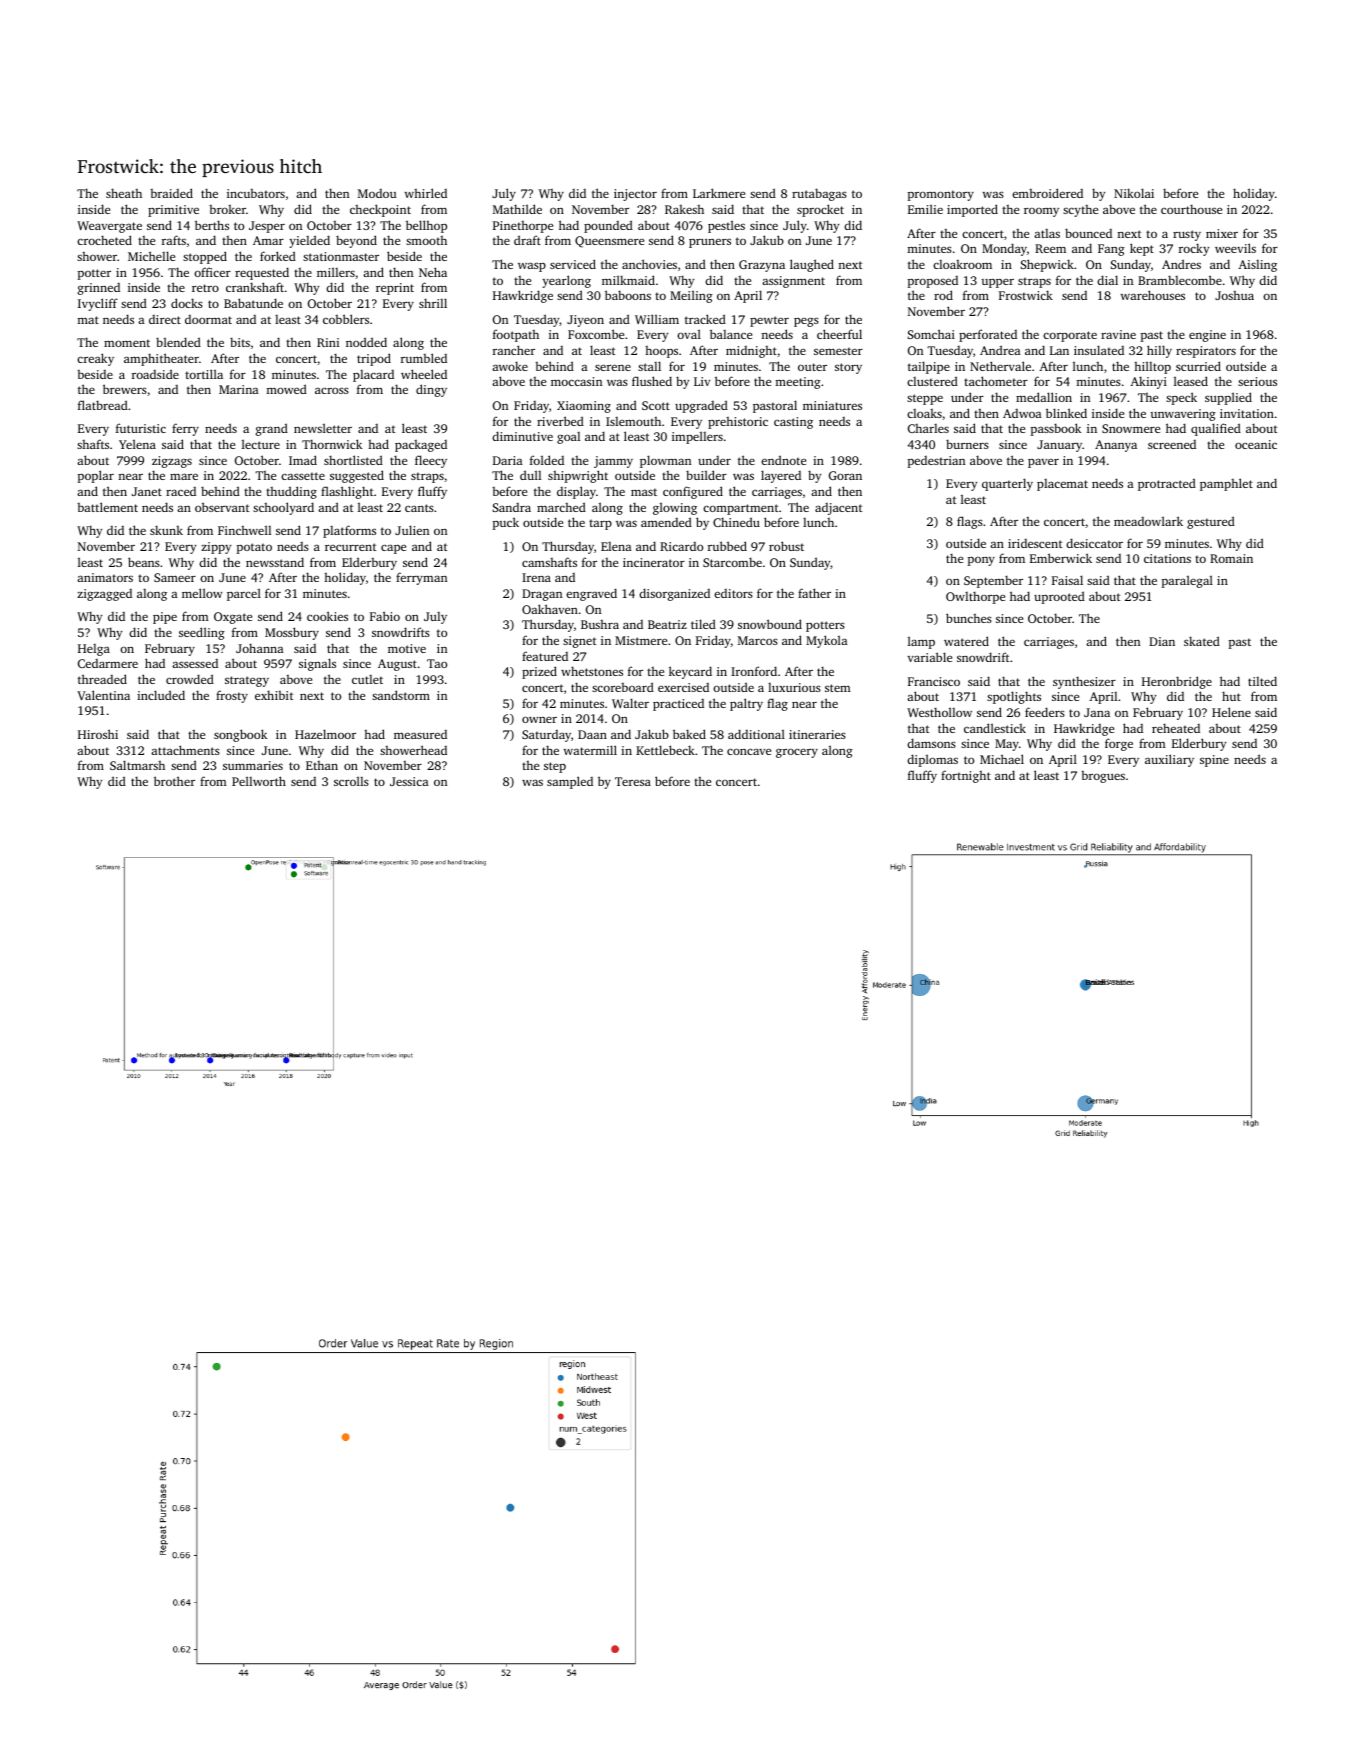 The height and width of the page is (1754, 1355). I want to click on prized, so click(539, 672).
